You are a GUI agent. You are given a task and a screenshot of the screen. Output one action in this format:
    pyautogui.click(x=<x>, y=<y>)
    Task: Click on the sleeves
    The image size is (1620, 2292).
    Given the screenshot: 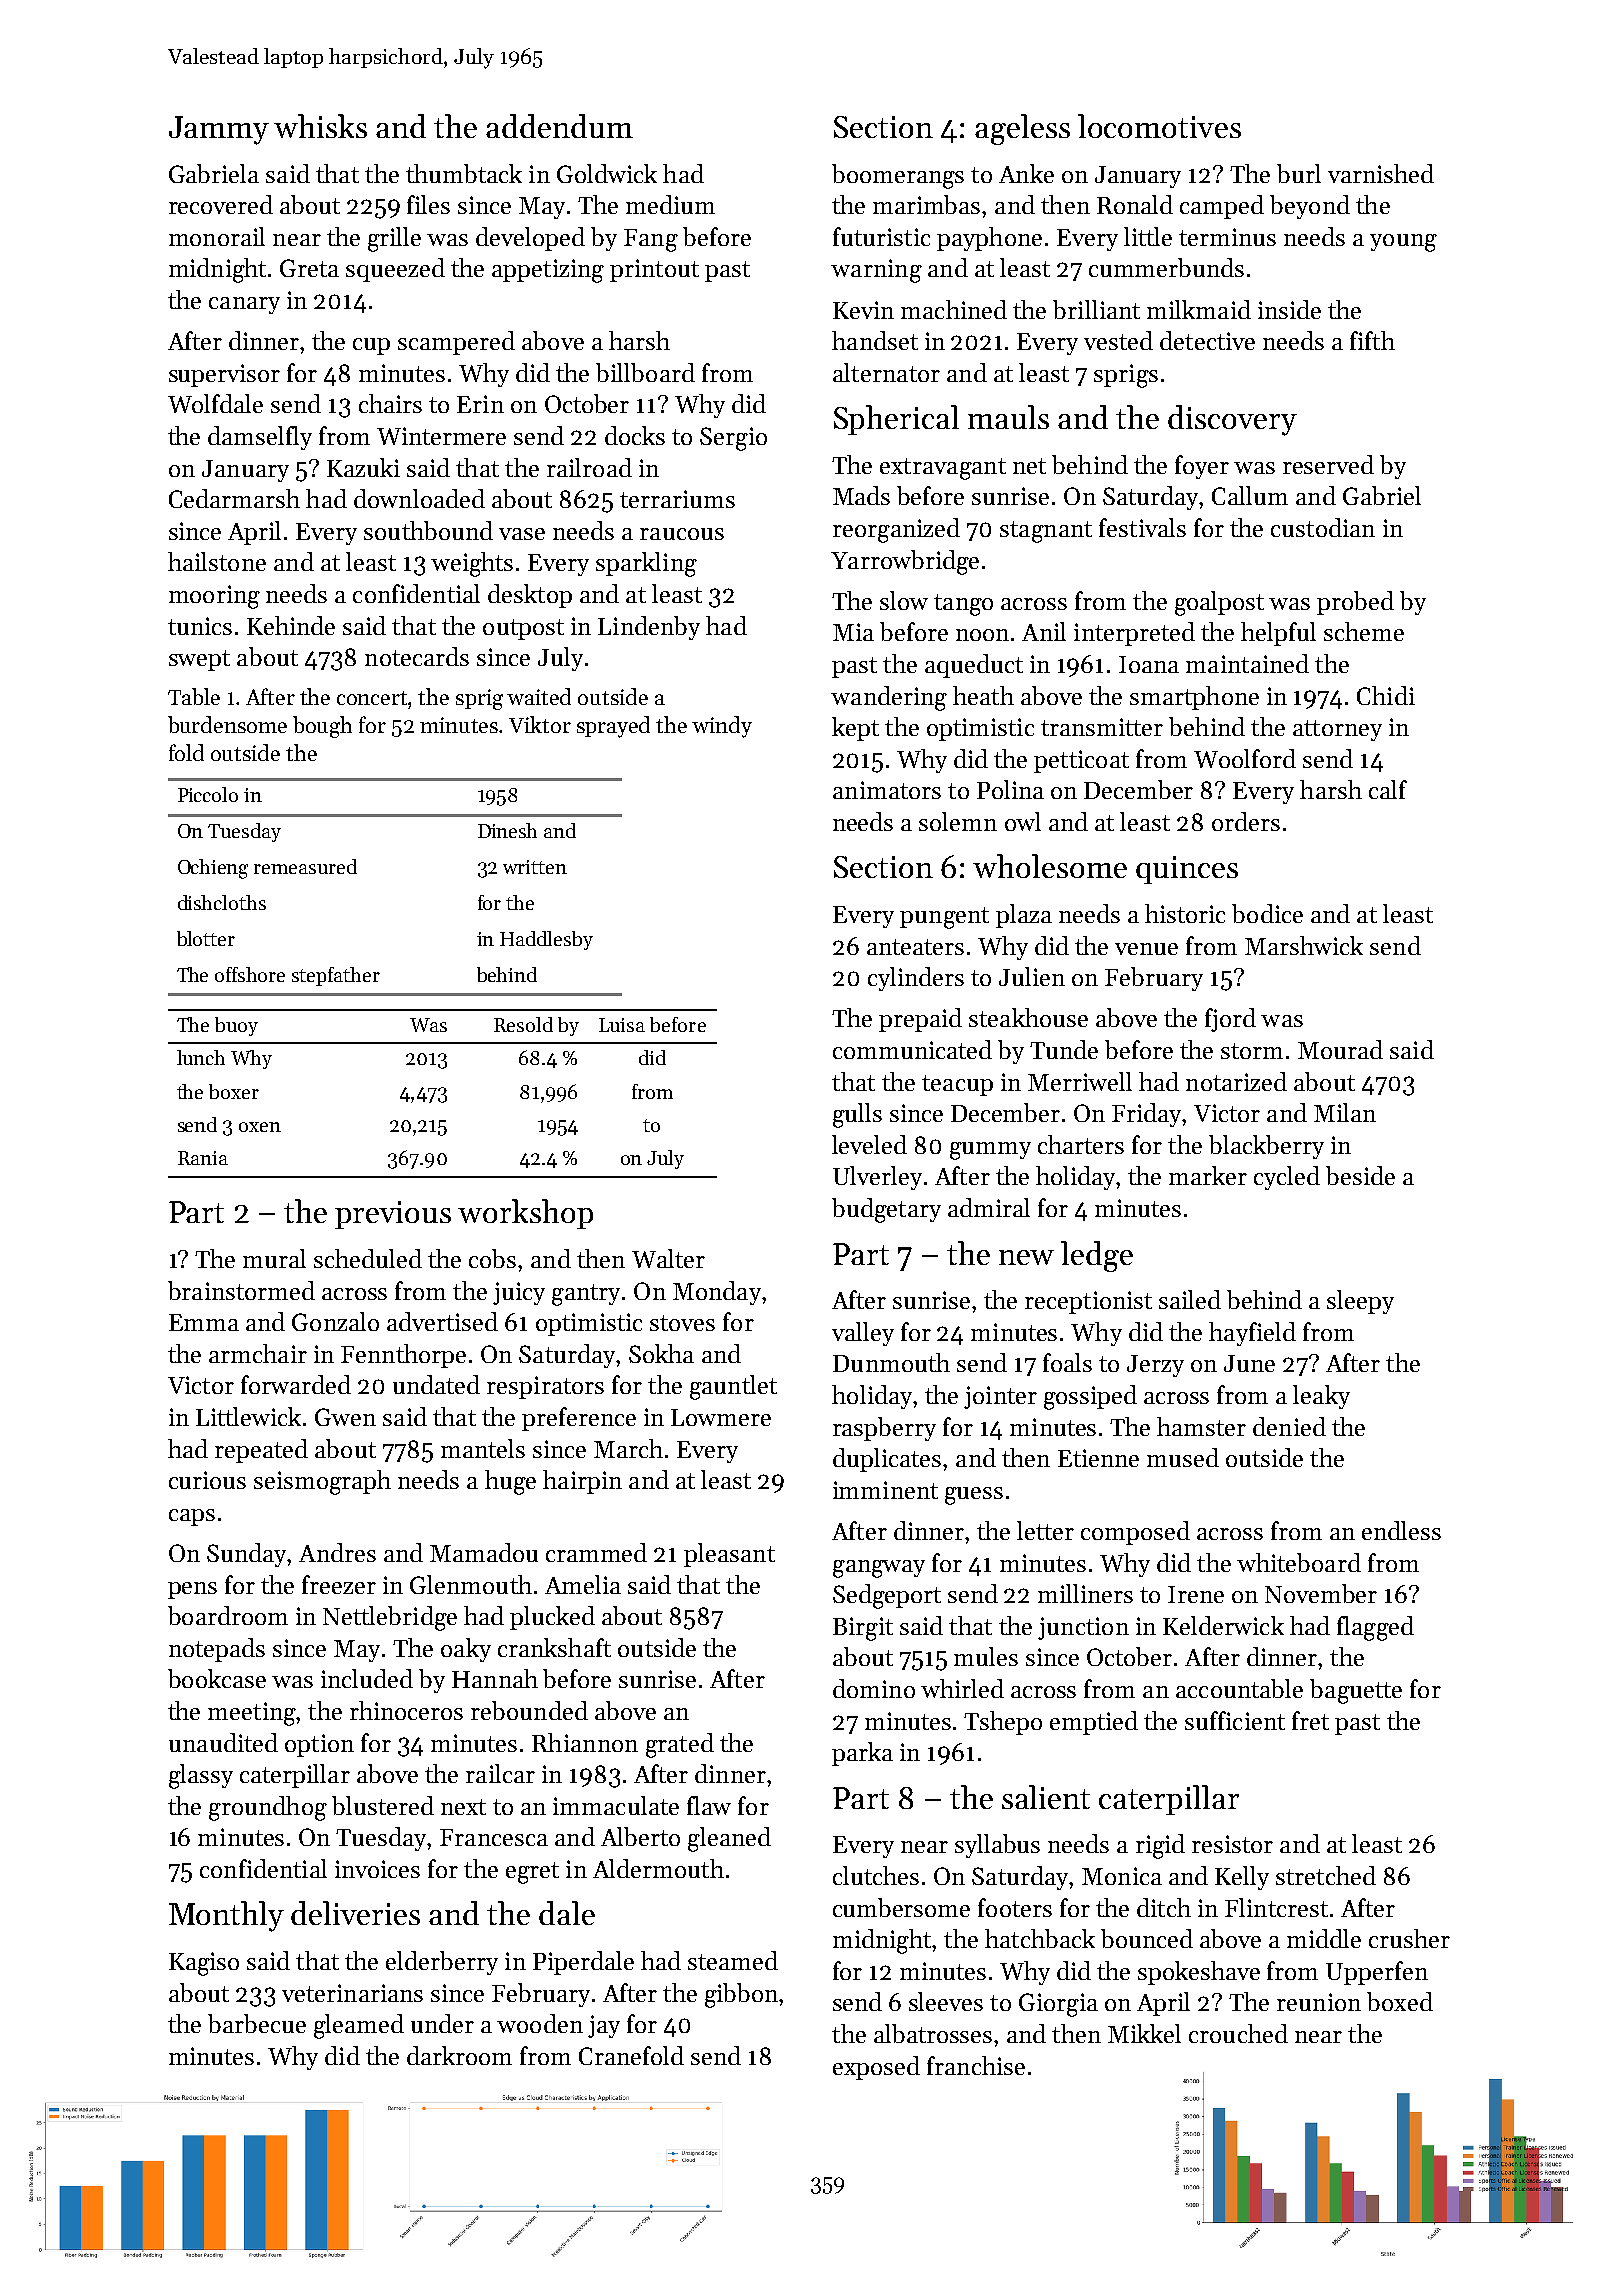 What is the action you would take?
    pyautogui.click(x=946, y=2001)
